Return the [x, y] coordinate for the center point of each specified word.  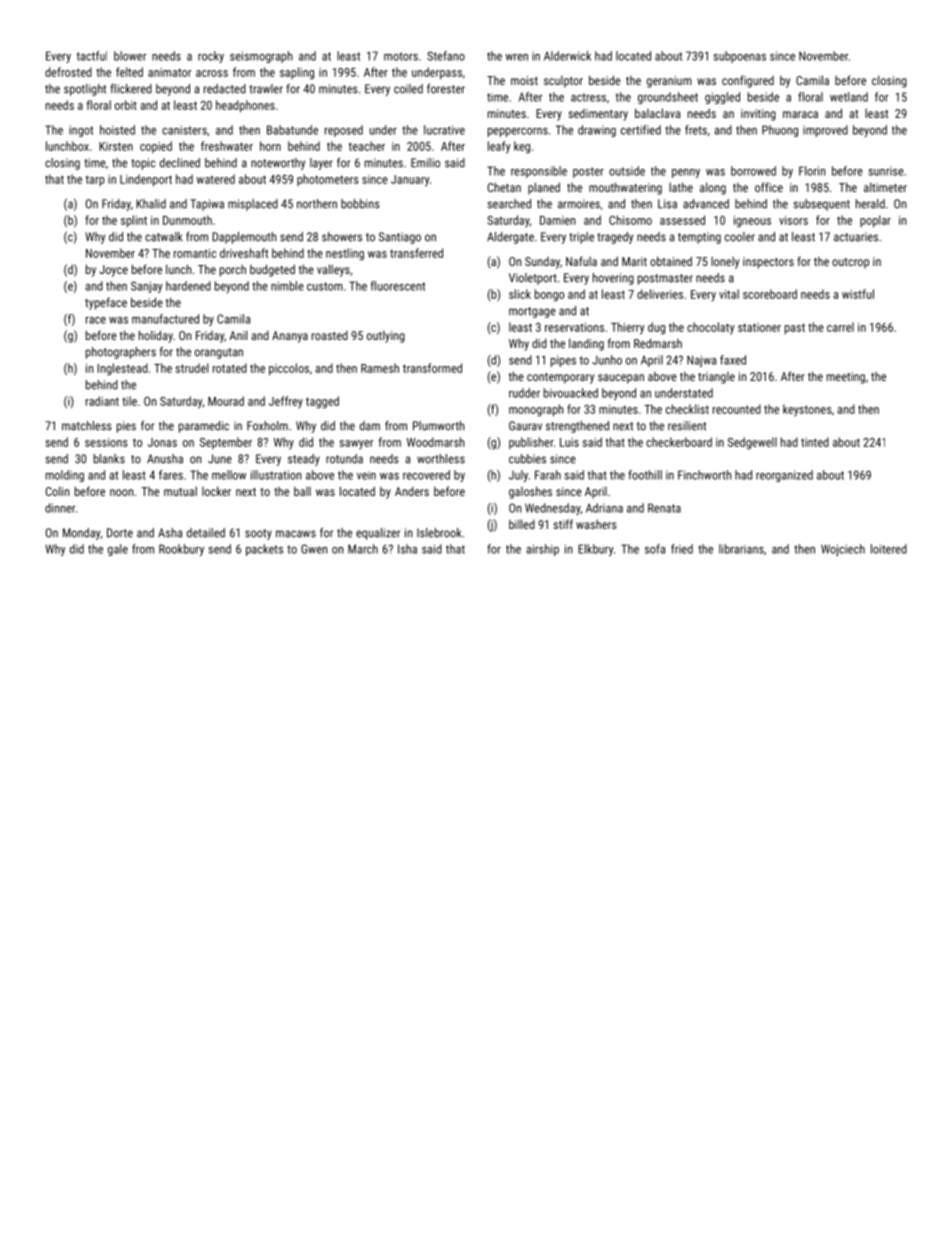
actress [588, 97]
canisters [184, 130]
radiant [102, 401]
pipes [563, 361]
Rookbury [181, 550]
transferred [416, 253]
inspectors [768, 263]
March [363, 549]
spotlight [85, 90]
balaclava [657, 113]
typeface [106, 303]
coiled [408, 89]
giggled [722, 98]
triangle [716, 378]
